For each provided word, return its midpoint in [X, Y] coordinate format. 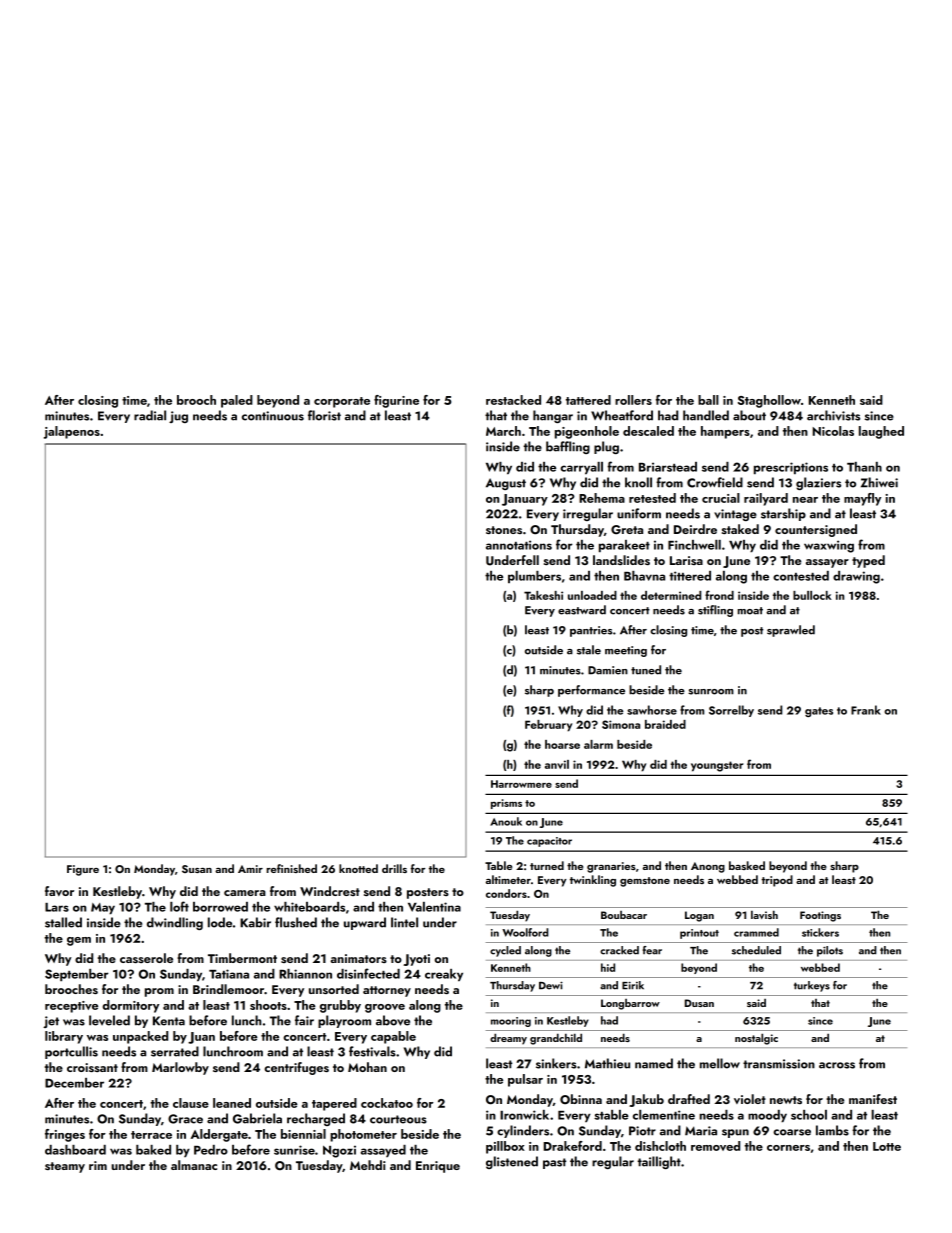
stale [589, 650]
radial [150, 415]
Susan [197, 869]
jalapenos [72, 432]
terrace [151, 1135]
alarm [598, 744]
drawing [856, 577]
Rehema [602, 498]
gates [819, 712]
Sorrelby [731, 711]
